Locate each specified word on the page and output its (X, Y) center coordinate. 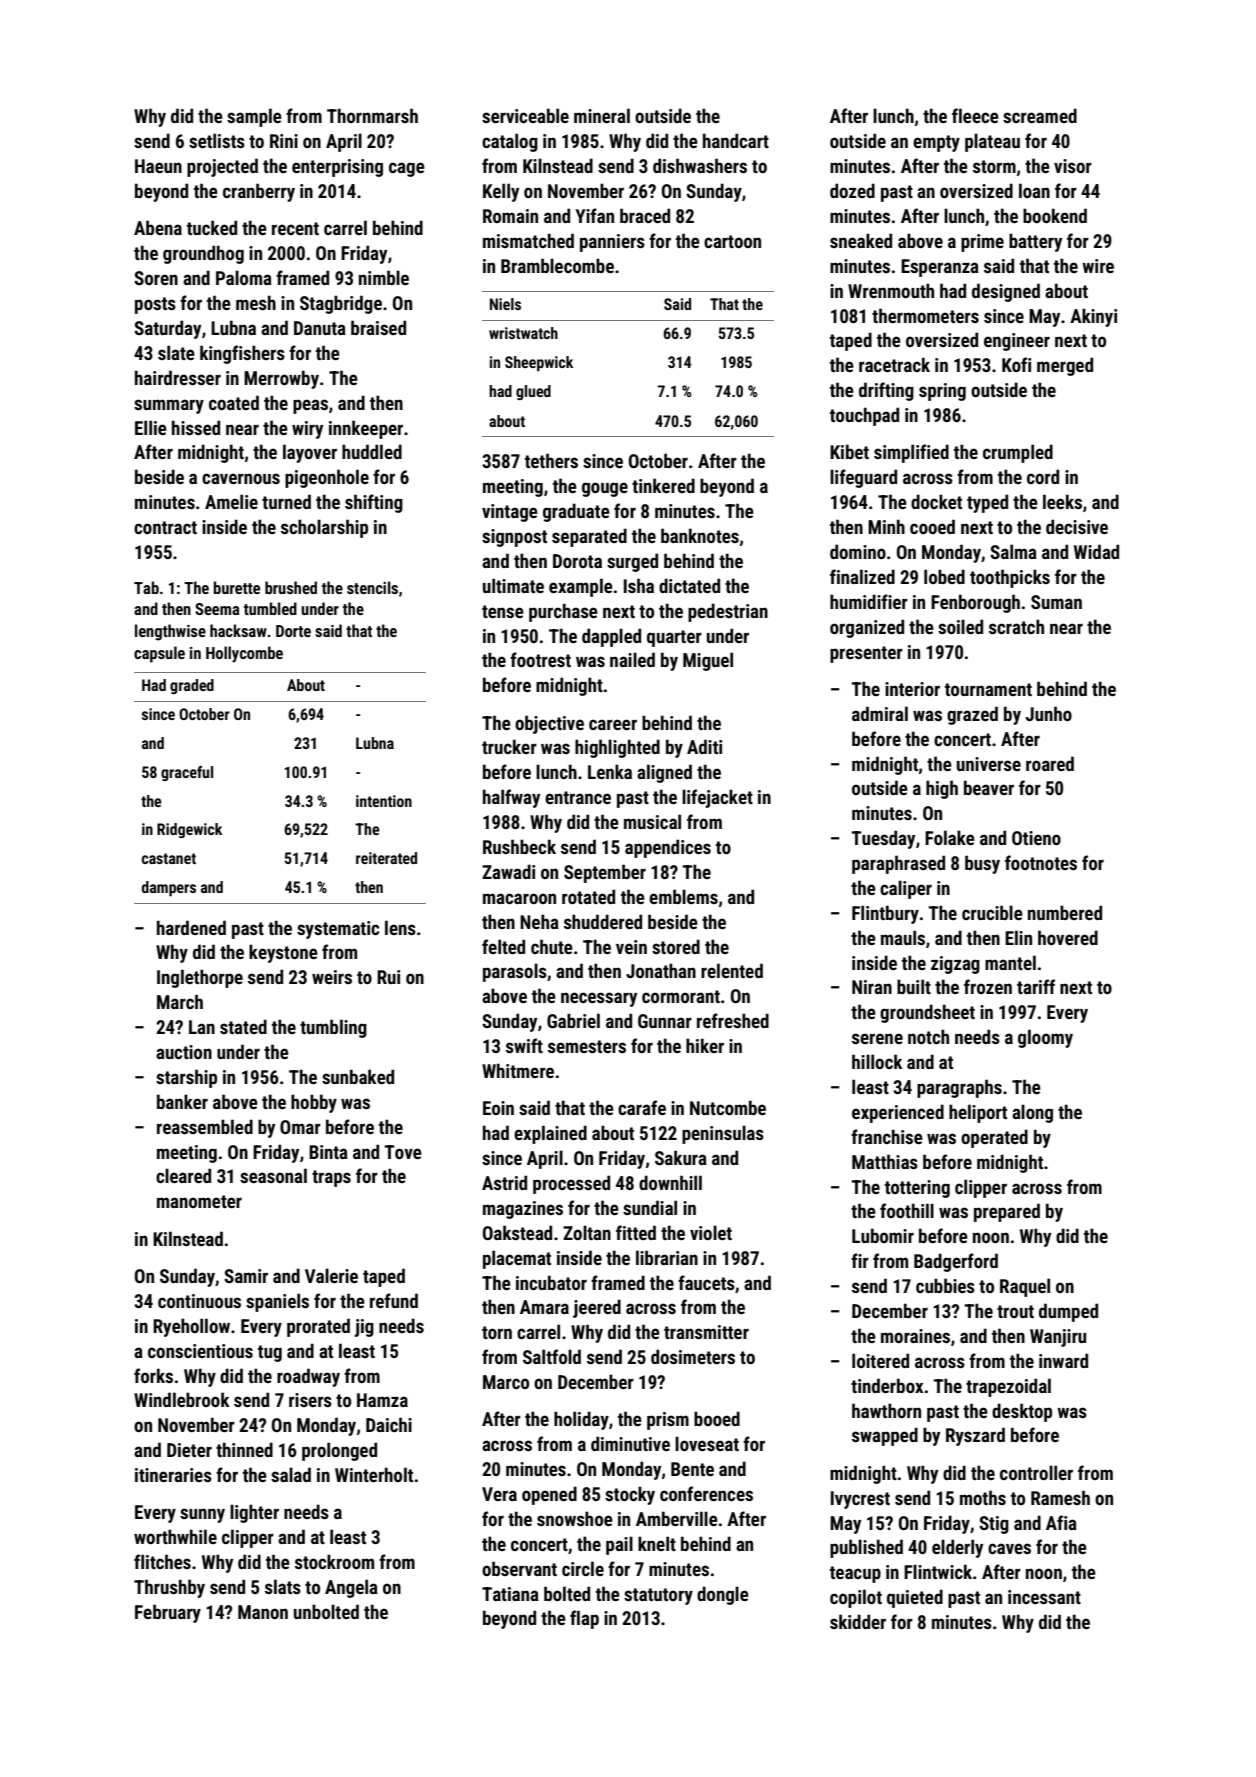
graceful (187, 773)
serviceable (525, 115)
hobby (314, 1103)
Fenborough (975, 603)
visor (1073, 166)
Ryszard (975, 1436)
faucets (706, 1282)
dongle (723, 1595)
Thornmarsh (372, 115)
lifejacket (717, 798)
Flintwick (938, 1571)
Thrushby (169, 1588)
